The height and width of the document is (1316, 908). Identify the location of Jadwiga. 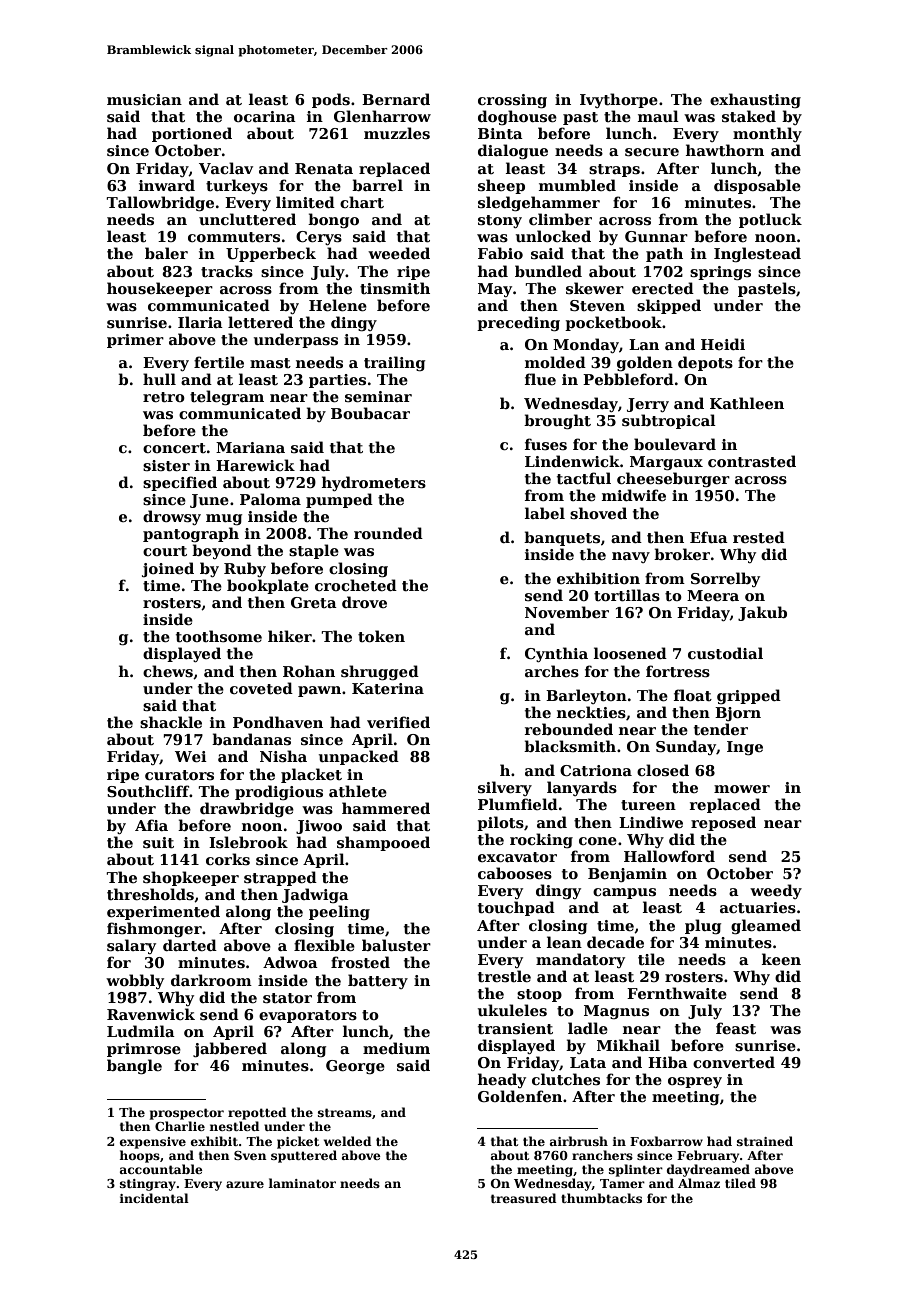
(315, 895).
